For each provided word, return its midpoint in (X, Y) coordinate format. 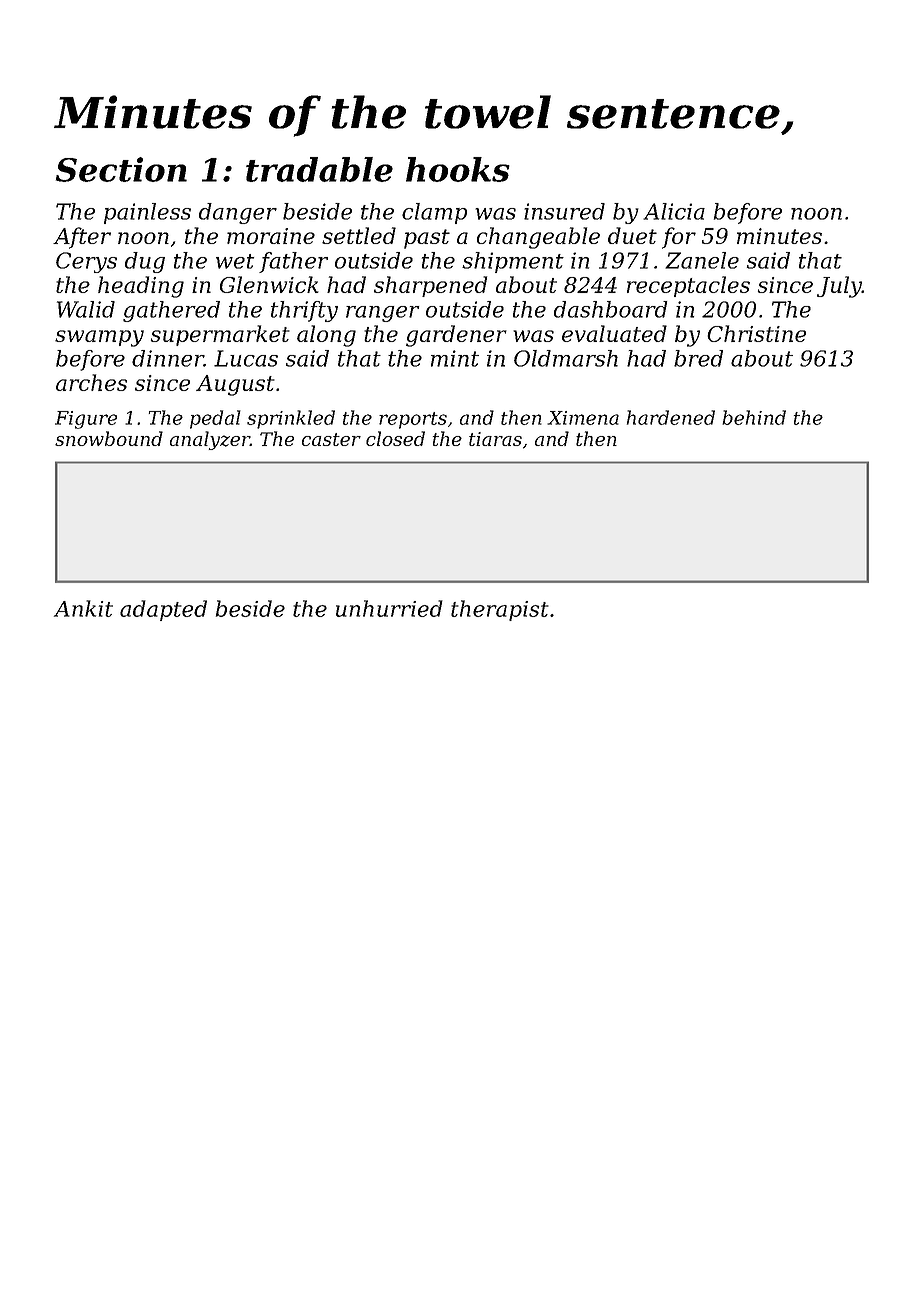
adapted (163, 610)
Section (121, 169)
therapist (500, 610)
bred (698, 358)
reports (413, 420)
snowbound (109, 438)
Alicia (674, 211)
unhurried (389, 608)
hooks (458, 169)
